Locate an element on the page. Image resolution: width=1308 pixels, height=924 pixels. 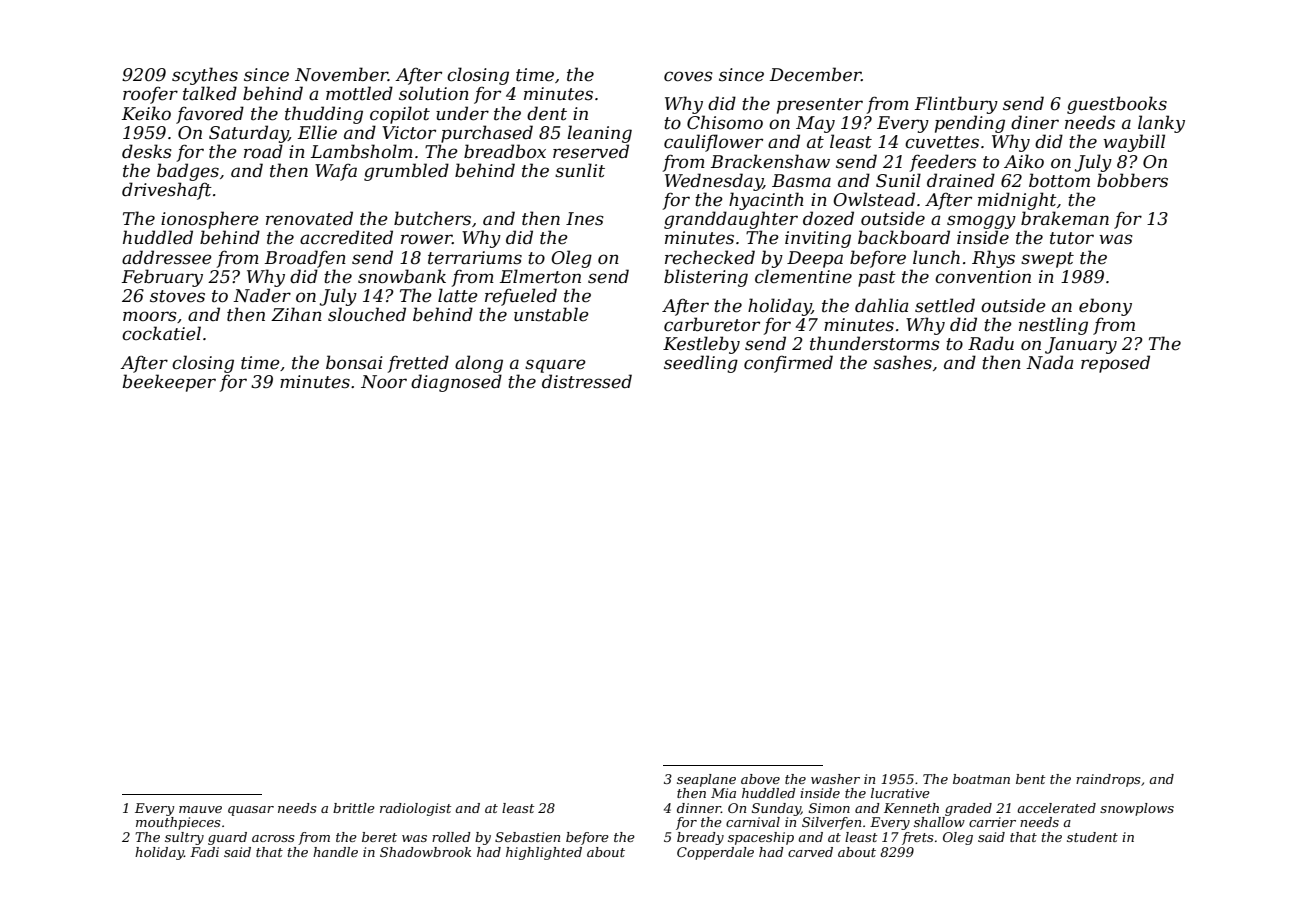
Copperdale is located at coordinates (715, 853).
